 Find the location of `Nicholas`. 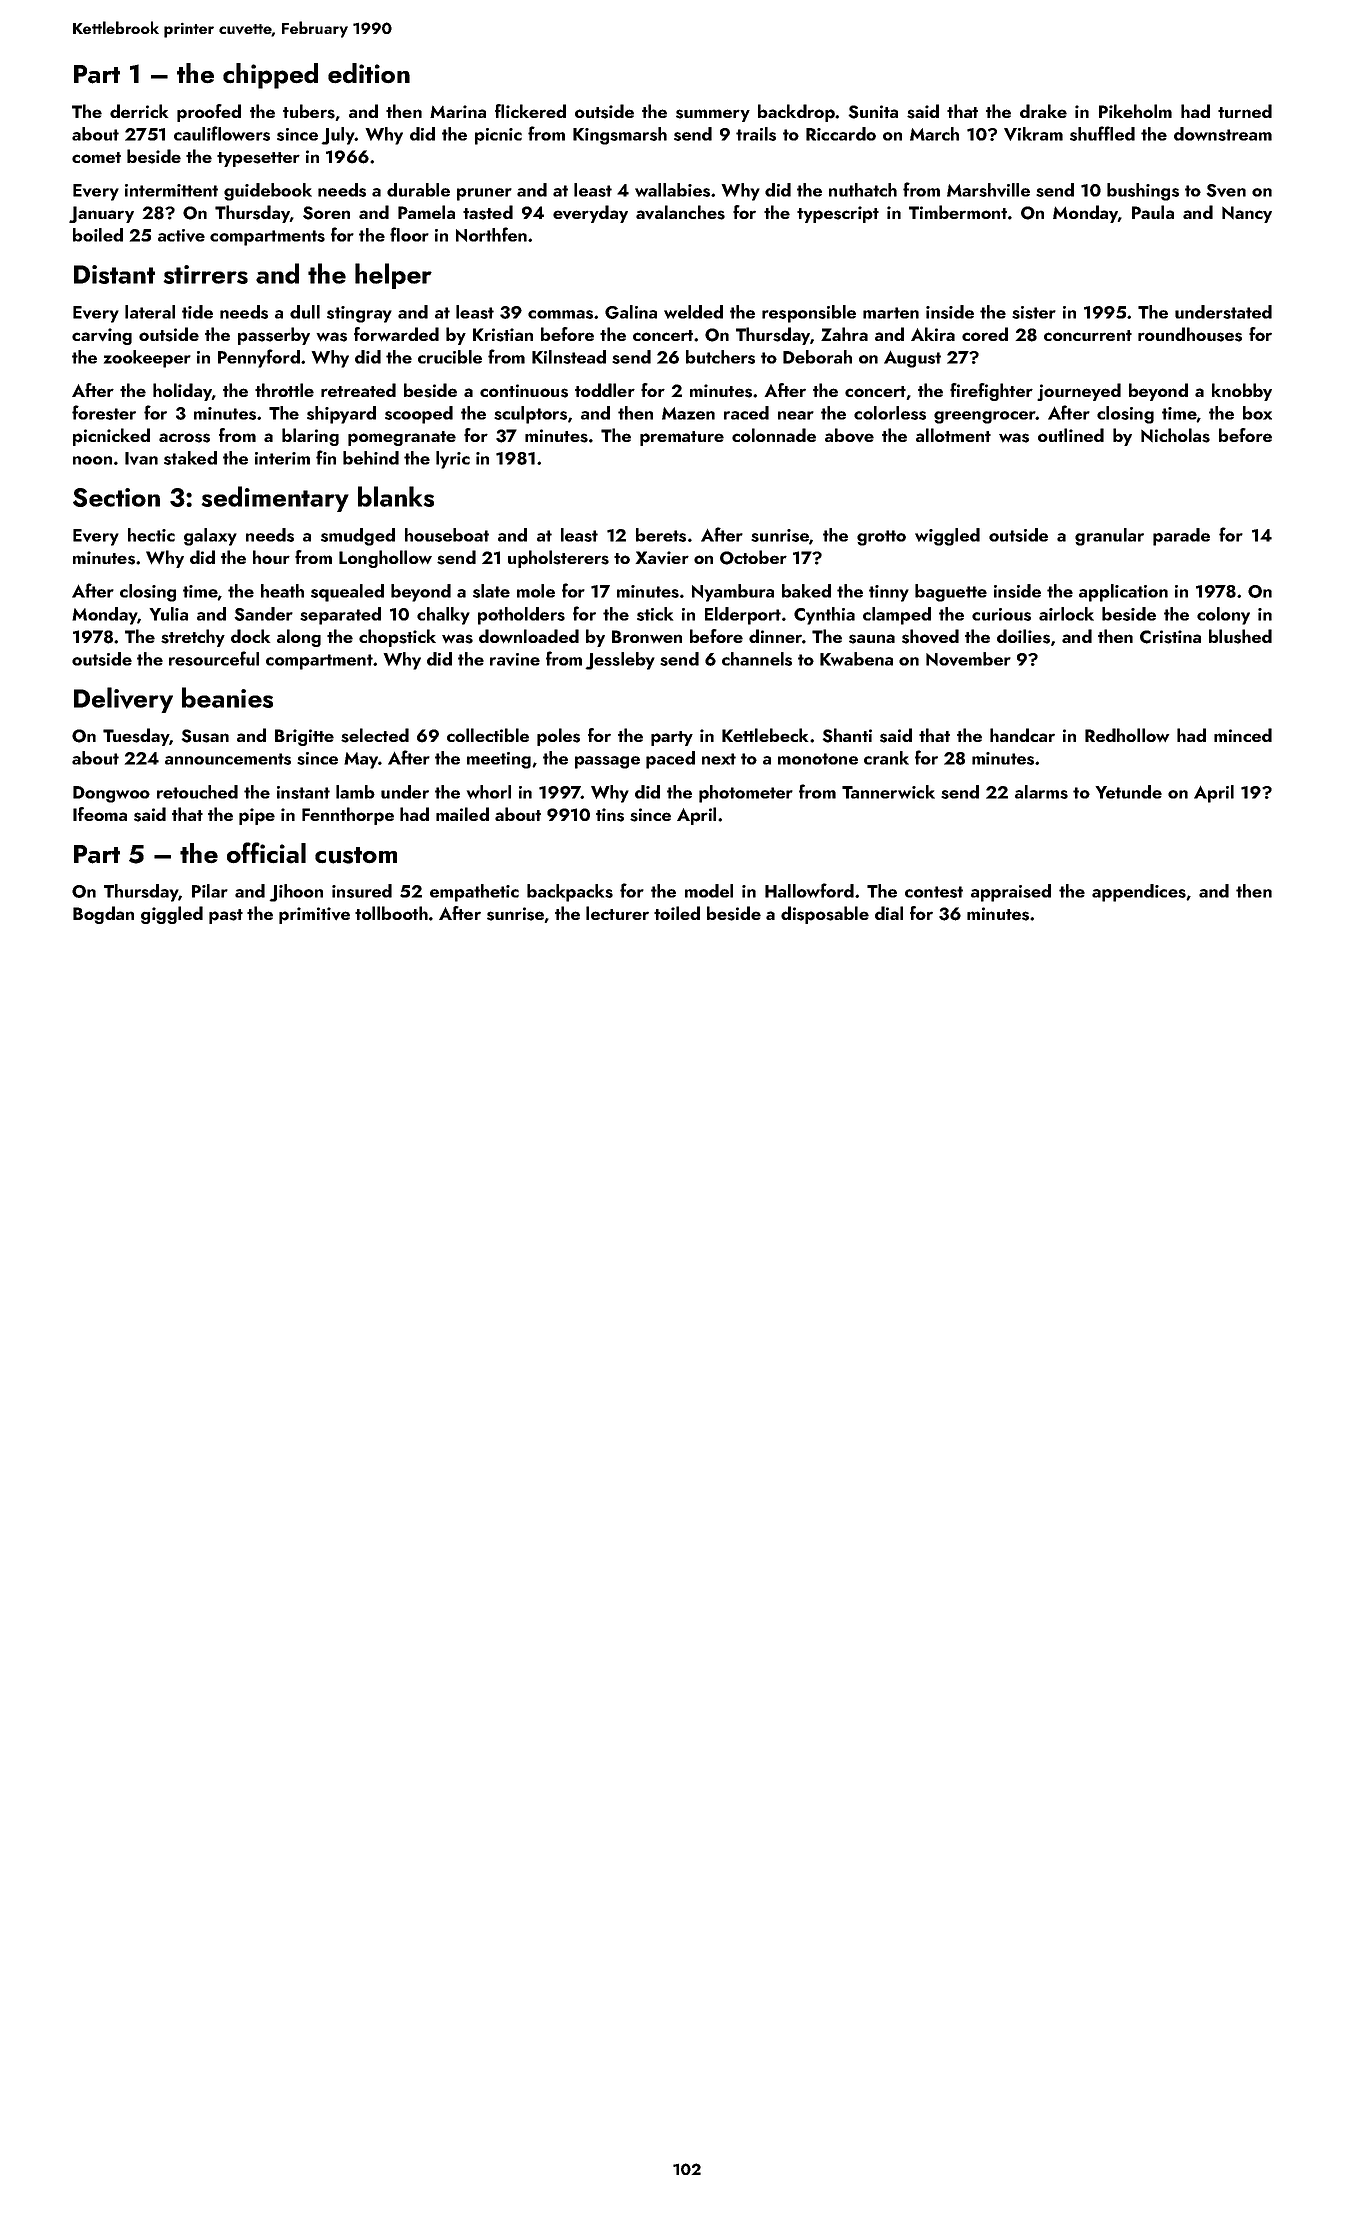

Nicholas is located at coordinates (1175, 435).
